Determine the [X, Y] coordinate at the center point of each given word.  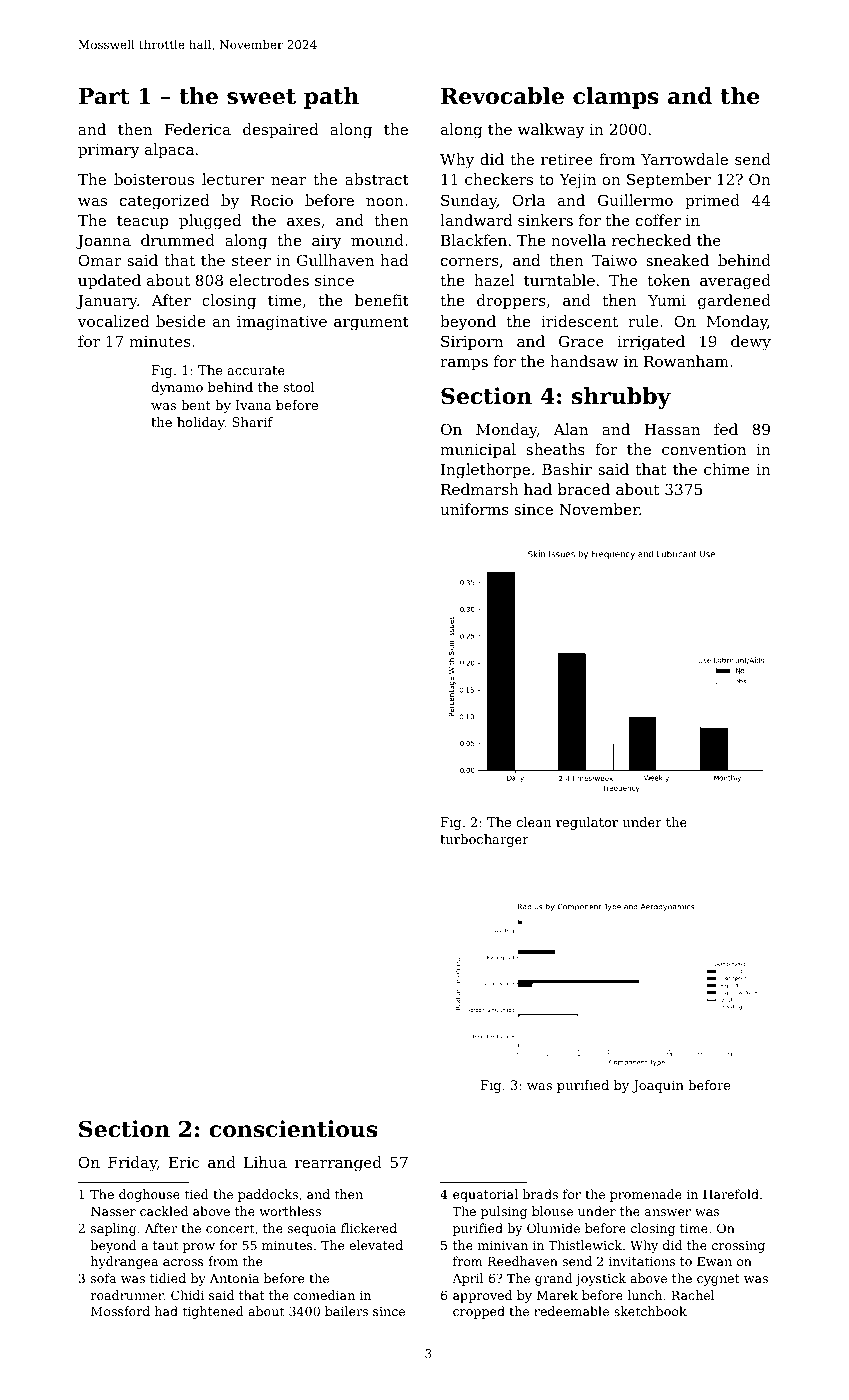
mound [377, 240]
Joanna [103, 242]
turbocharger [484, 840]
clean [533, 822]
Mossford [120, 1311]
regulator [587, 823]
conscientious [293, 1129]
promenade [646, 1195]
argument [371, 323]
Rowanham [686, 361]
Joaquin [658, 1086]
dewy [751, 343]
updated [109, 281]
